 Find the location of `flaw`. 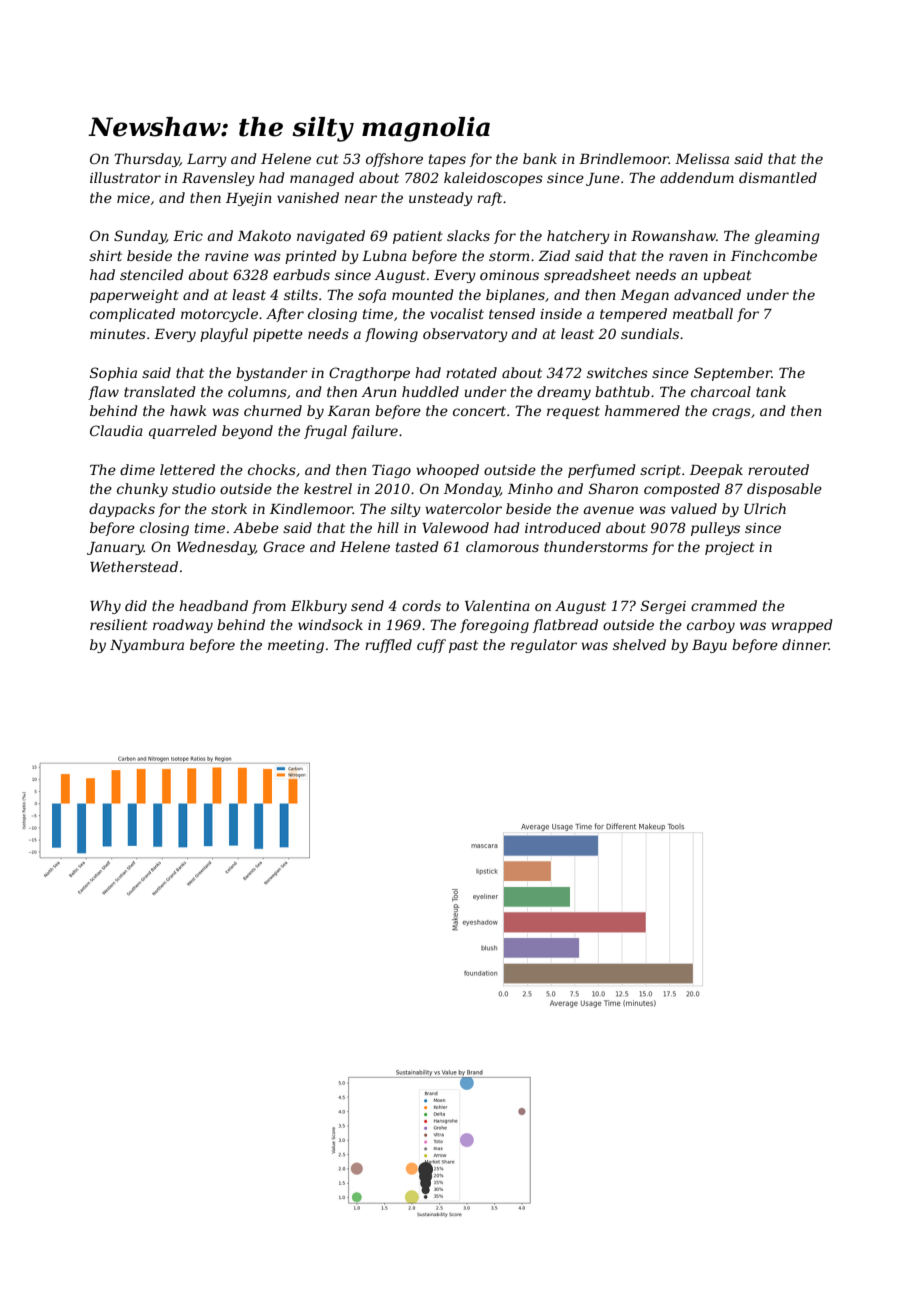

flaw is located at coordinates (103, 393).
